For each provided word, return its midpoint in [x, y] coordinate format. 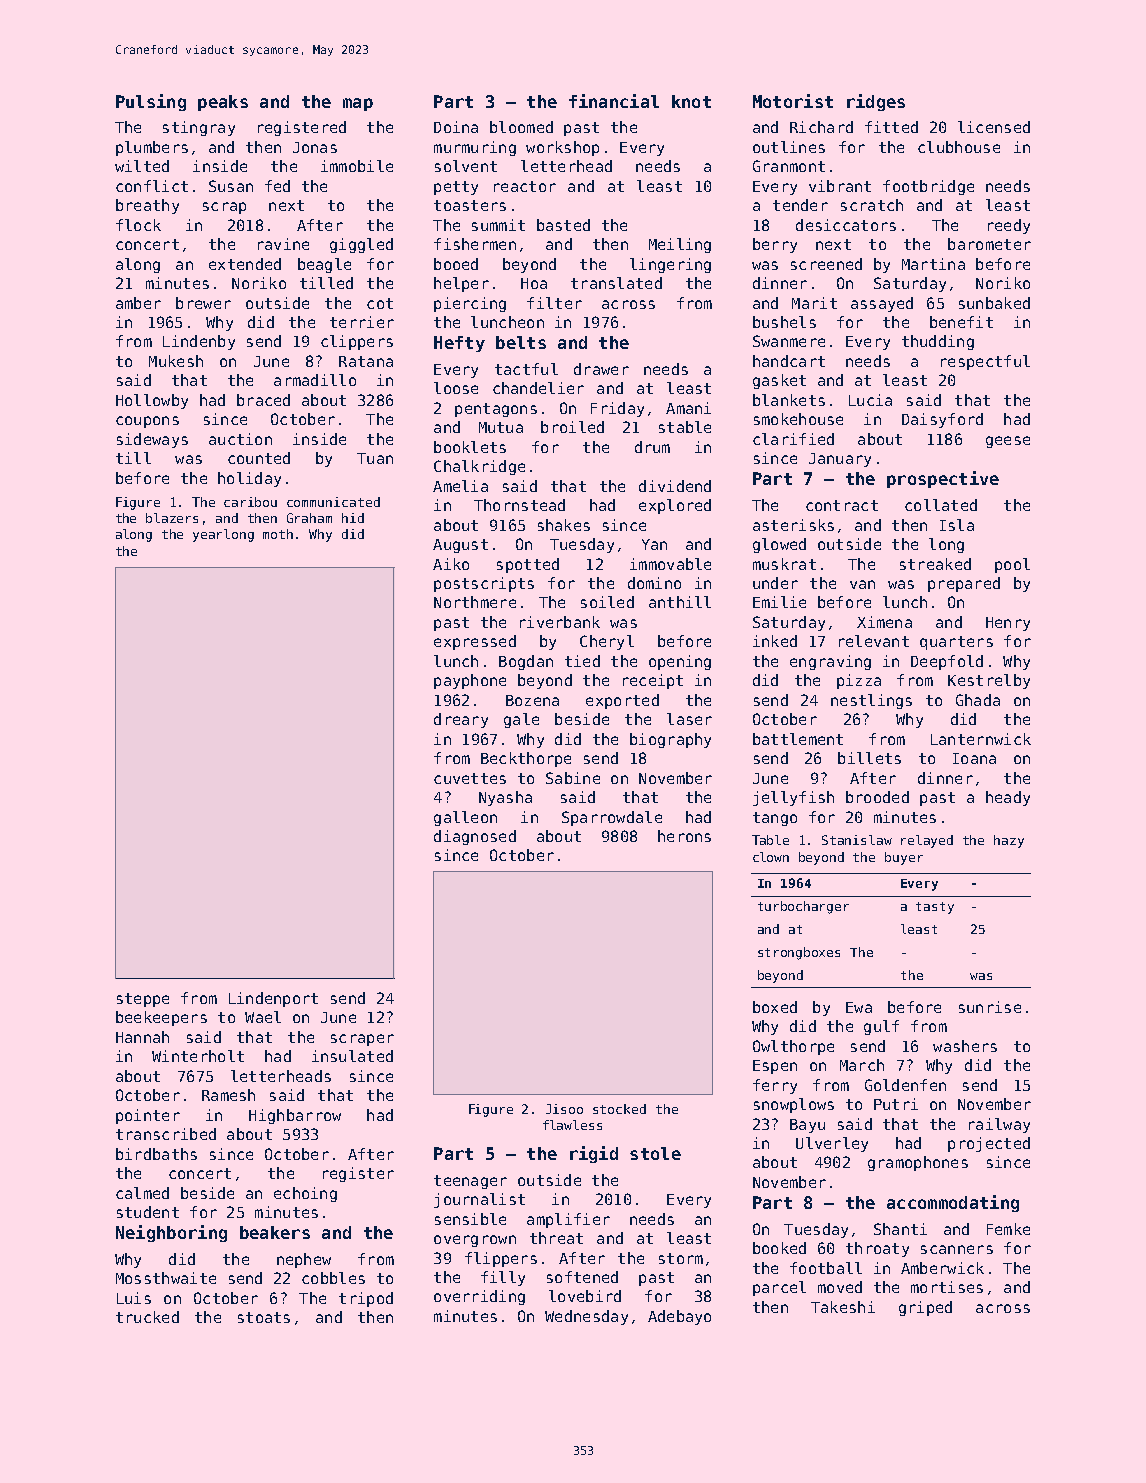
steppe [143, 1000]
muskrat [784, 564]
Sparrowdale [612, 818]
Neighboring [171, 1233]
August [460, 546]
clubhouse [959, 147]
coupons [147, 422]
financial [614, 101]
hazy [1009, 841]
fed [277, 186]
